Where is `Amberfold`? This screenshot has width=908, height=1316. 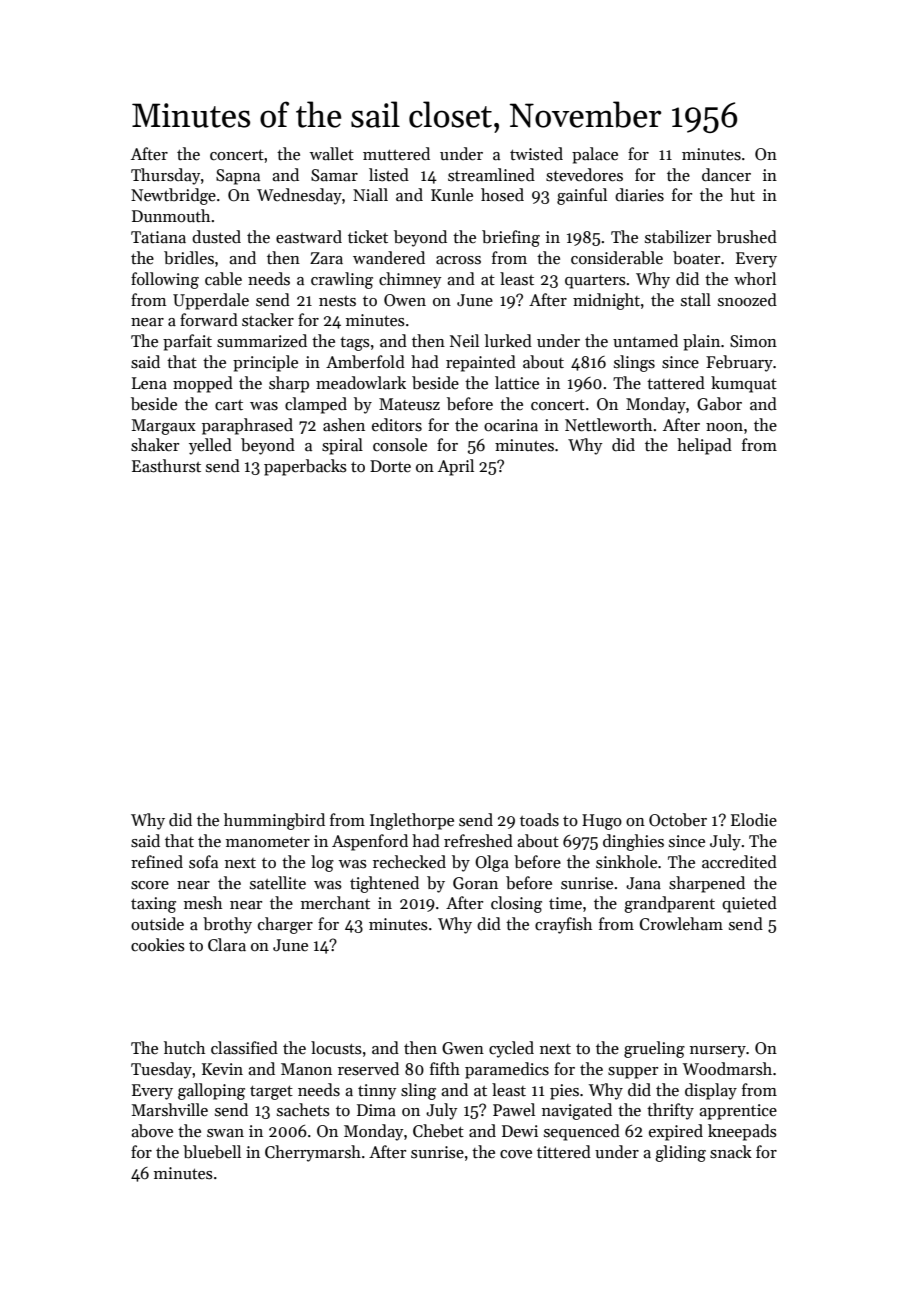
Amberfold is located at coordinates (365, 362).
